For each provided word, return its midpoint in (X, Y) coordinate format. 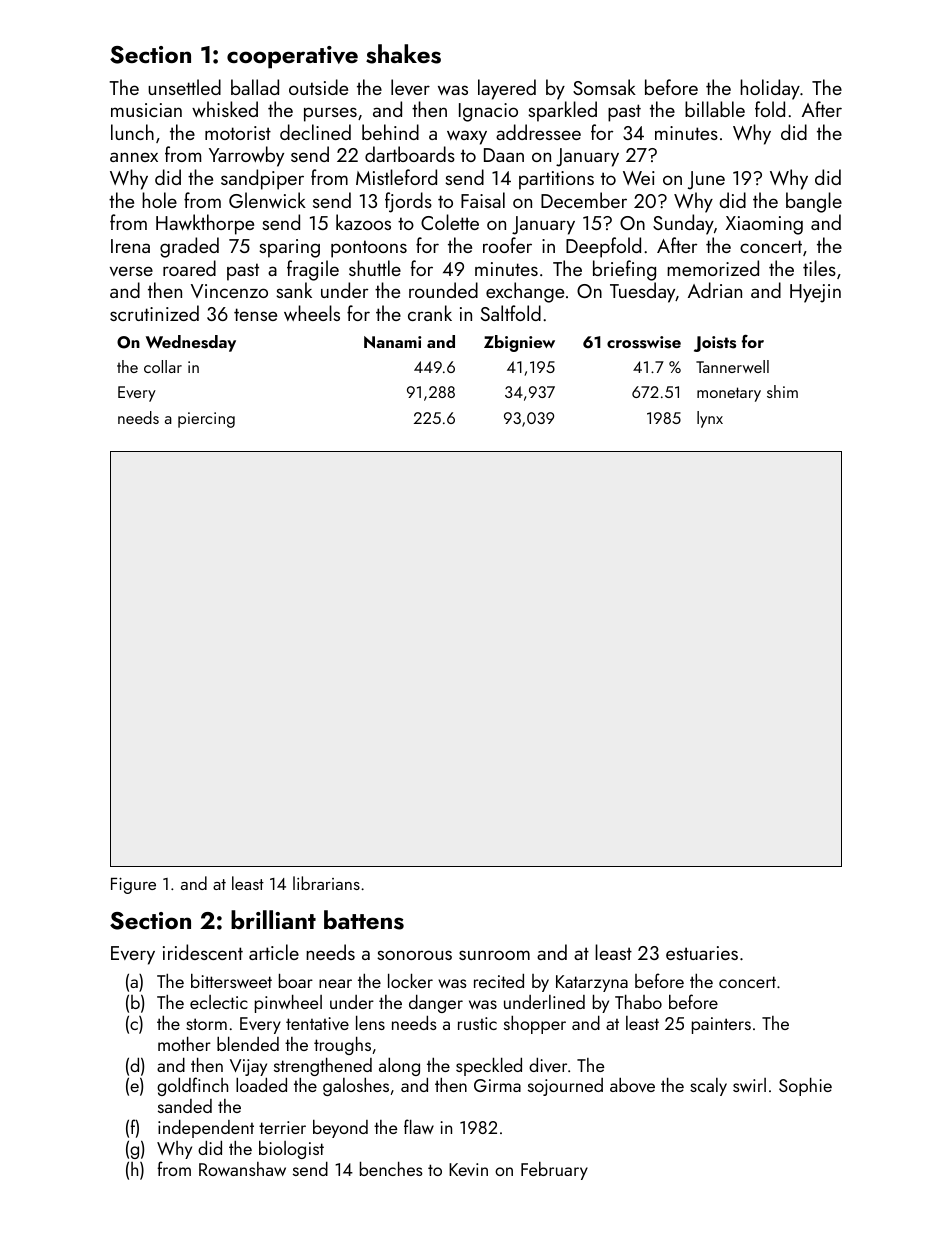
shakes (403, 54)
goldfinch (192, 1086)
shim (782, 391)
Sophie (805, 1086)
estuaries (702, 953)
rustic (477, 1023)
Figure (133, 885)
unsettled (184, 87)
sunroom (494, 955)
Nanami (392, 342)
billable (715, 109)
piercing (206, 420)
